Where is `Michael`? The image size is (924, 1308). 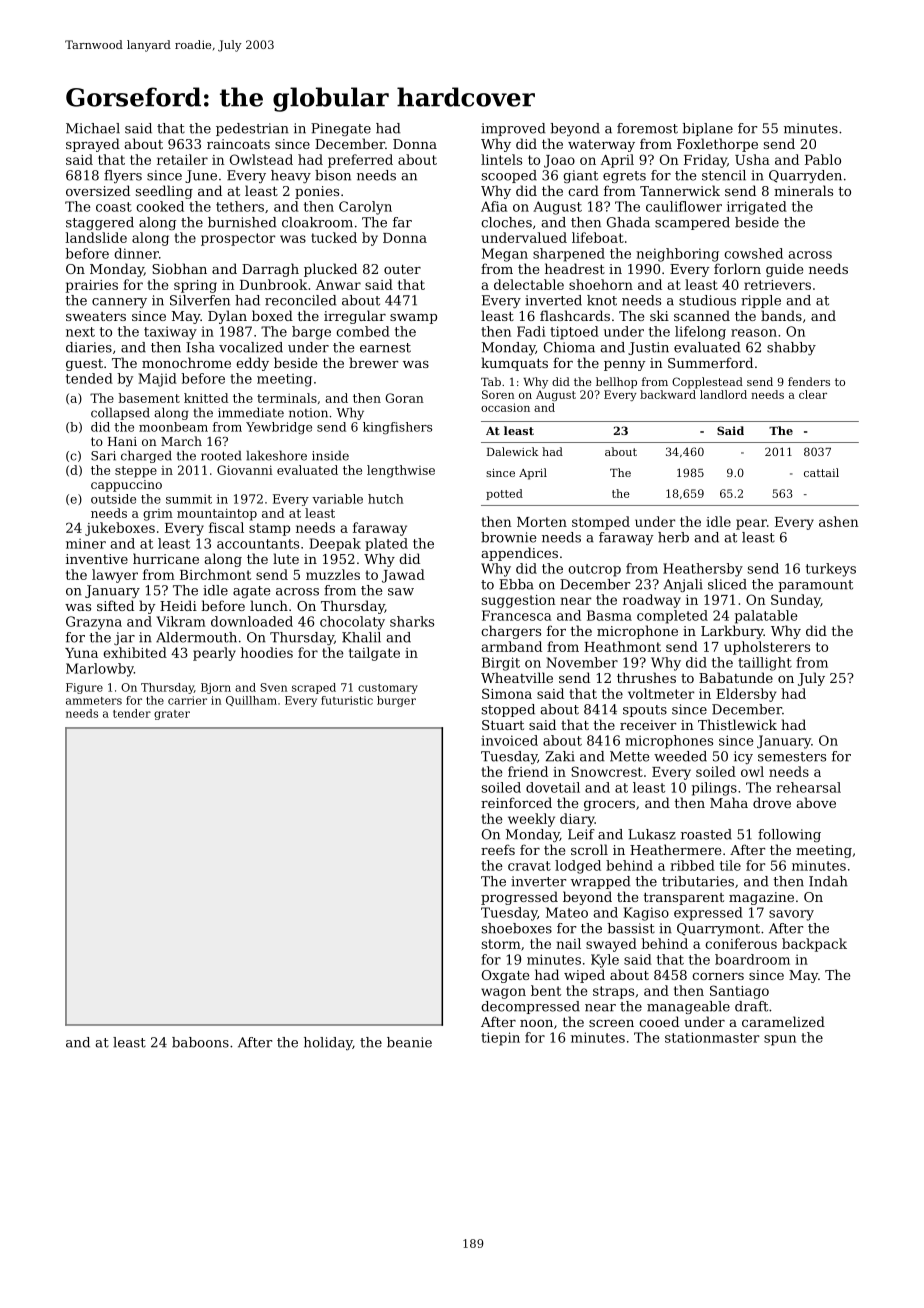 Michael is located at coordinates (93, 128).
